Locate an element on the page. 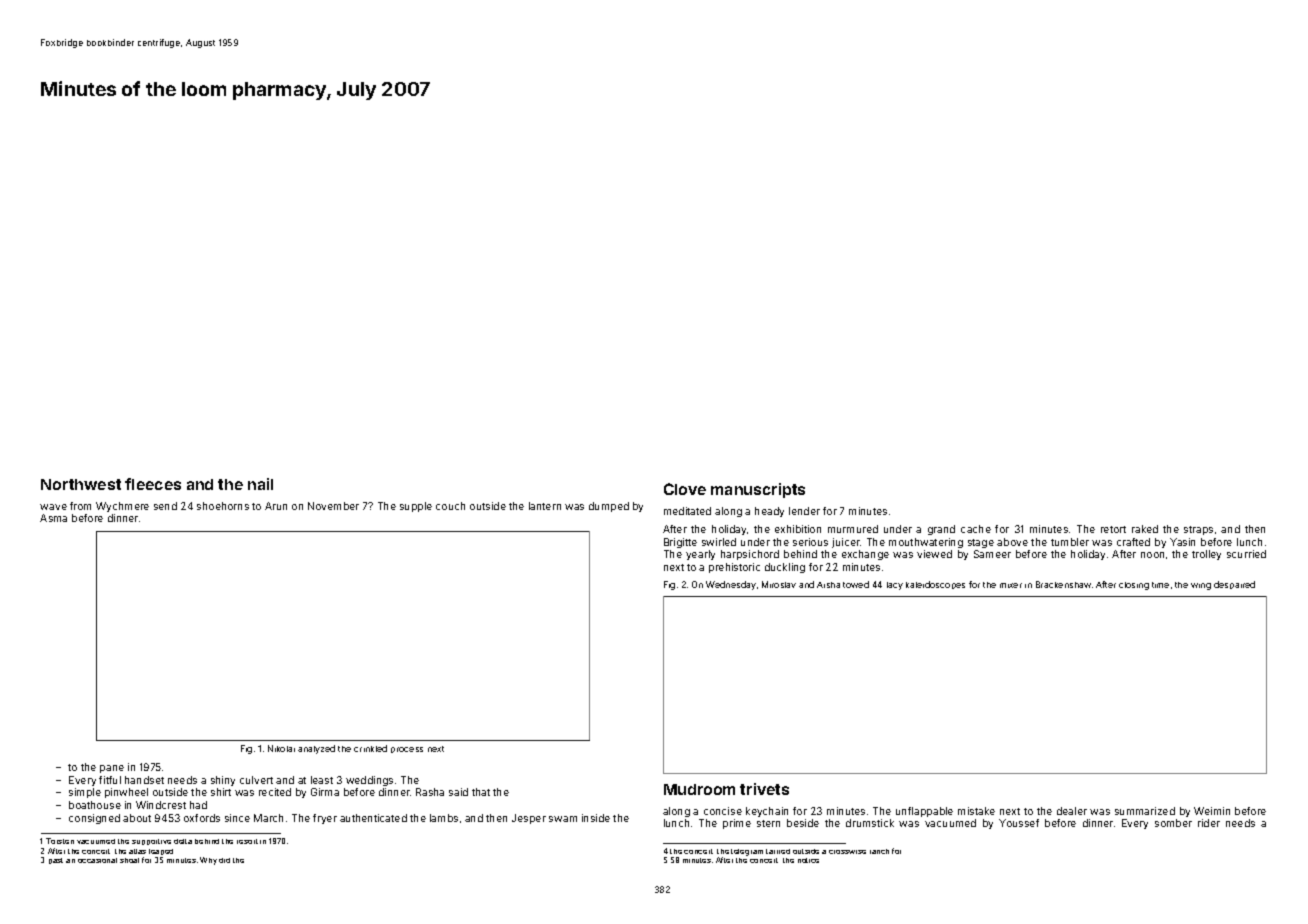 The image size is (1308, 924). Asma is located at coordinates (53, 518).
